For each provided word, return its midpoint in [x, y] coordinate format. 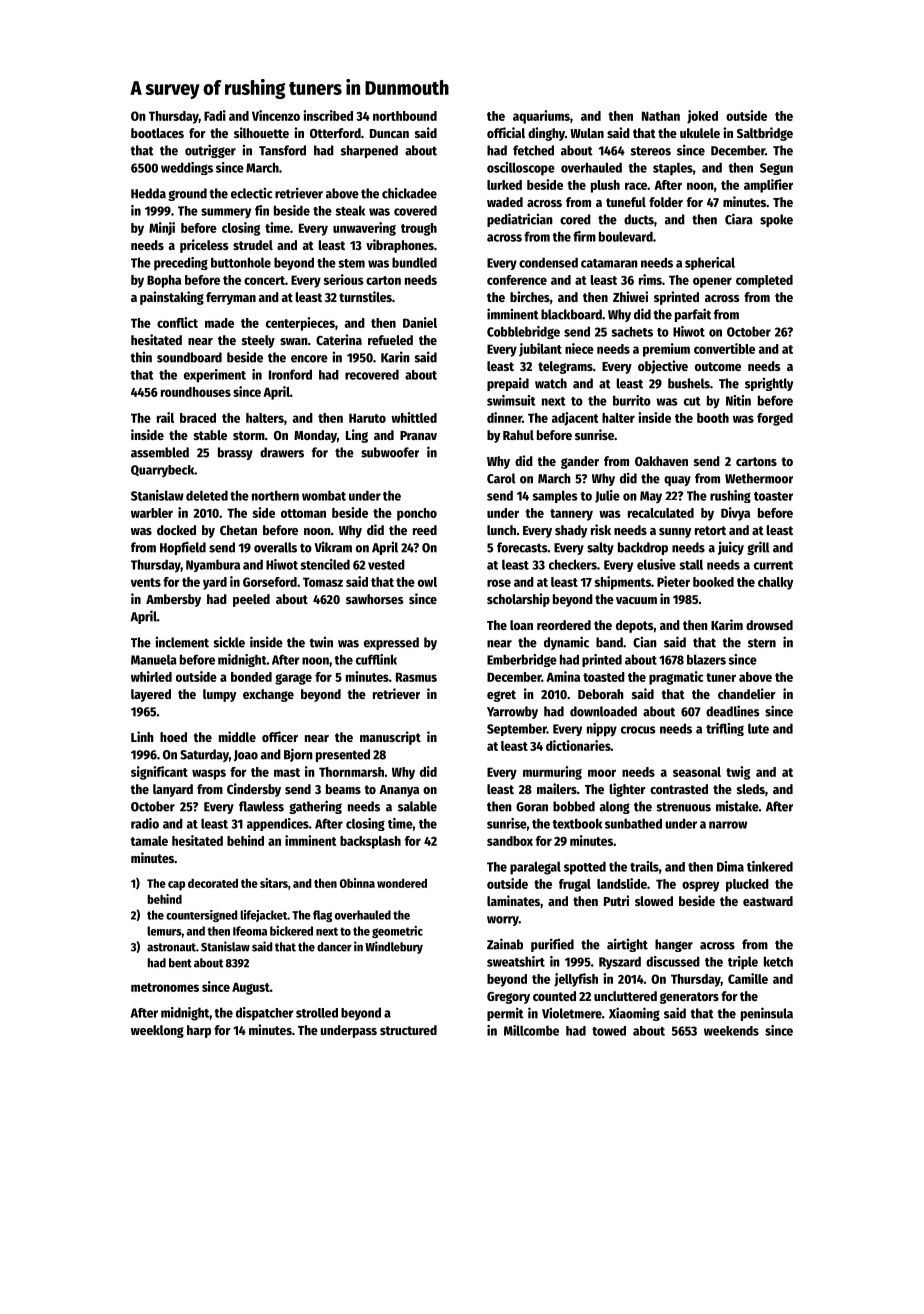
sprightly [769, 384]
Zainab [505, 944]
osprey [700, 886]
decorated [213, 883]
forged [775, 419]
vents [146, 582]
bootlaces [157, 133]
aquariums [541, 117]
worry [503, 921]
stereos [650, 151]
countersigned [202, 916]
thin [141, 357]
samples [555, 496]
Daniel [420, 322]
